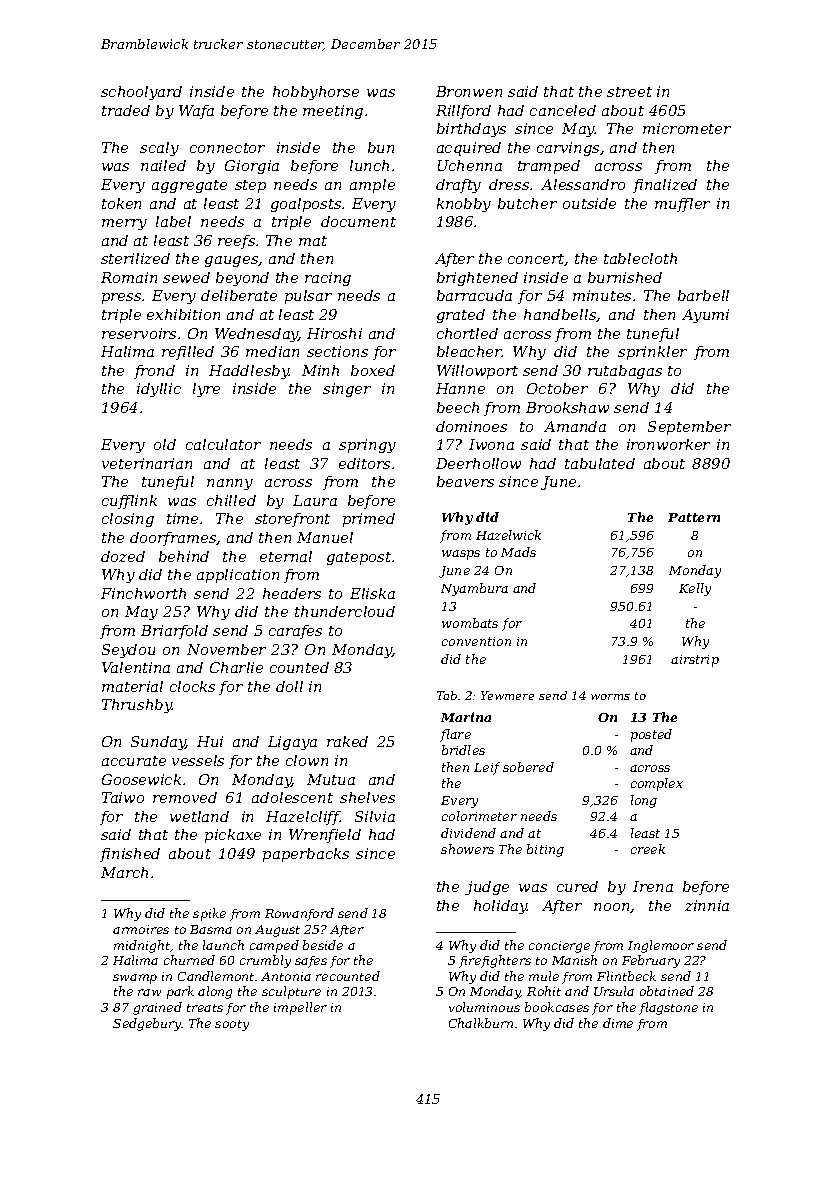 This page has width=832, height=1180. What do you see at coordinates (629, 92) in the page?
I see `street` at bounding box center [629, 92].
